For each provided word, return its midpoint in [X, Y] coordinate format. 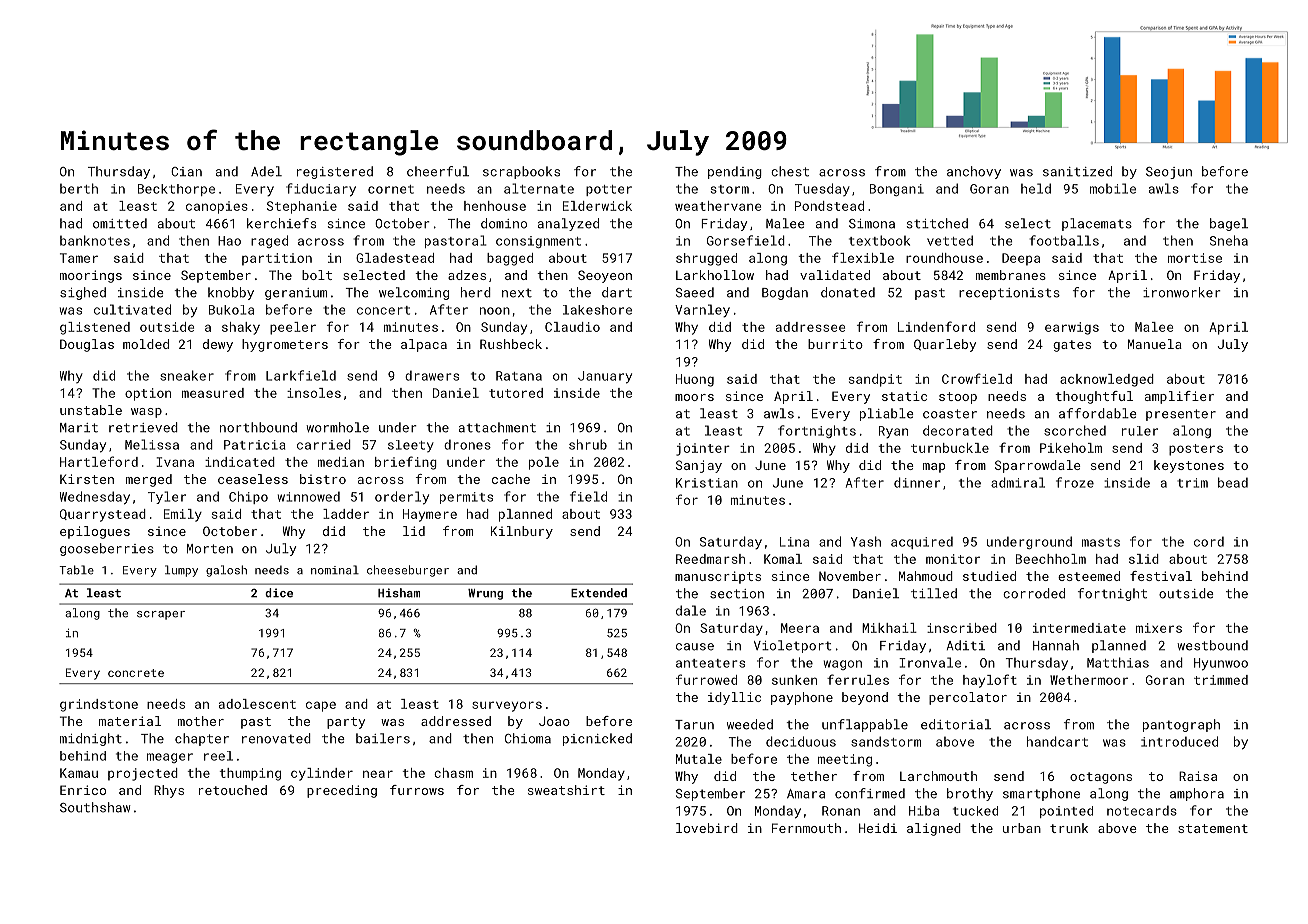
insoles [314, 393]
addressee [810, 327]
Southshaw [95, 807]
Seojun [1169, 173]
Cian [186, 172]
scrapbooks [521, 172]
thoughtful [1094, 397]
